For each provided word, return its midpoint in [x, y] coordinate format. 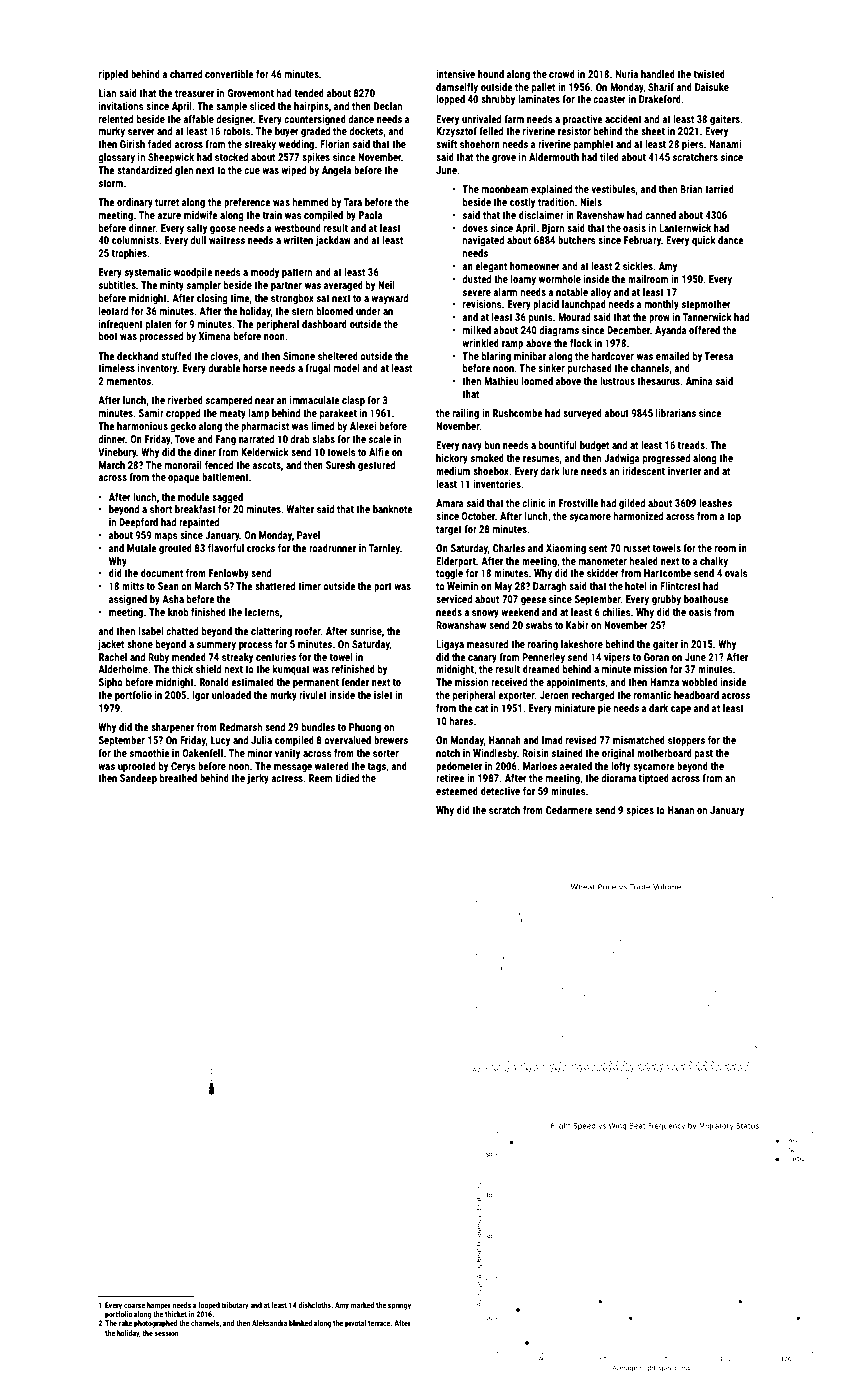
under [368, 311]
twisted [709, 74]
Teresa [718, 356]
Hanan [681, 810]
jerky [258, 779]
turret [167, 202]
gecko [183, 427]
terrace [379, 1323]
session [166, 1333]
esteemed [457, 791]
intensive [455, 74]
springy [399, 1306]
